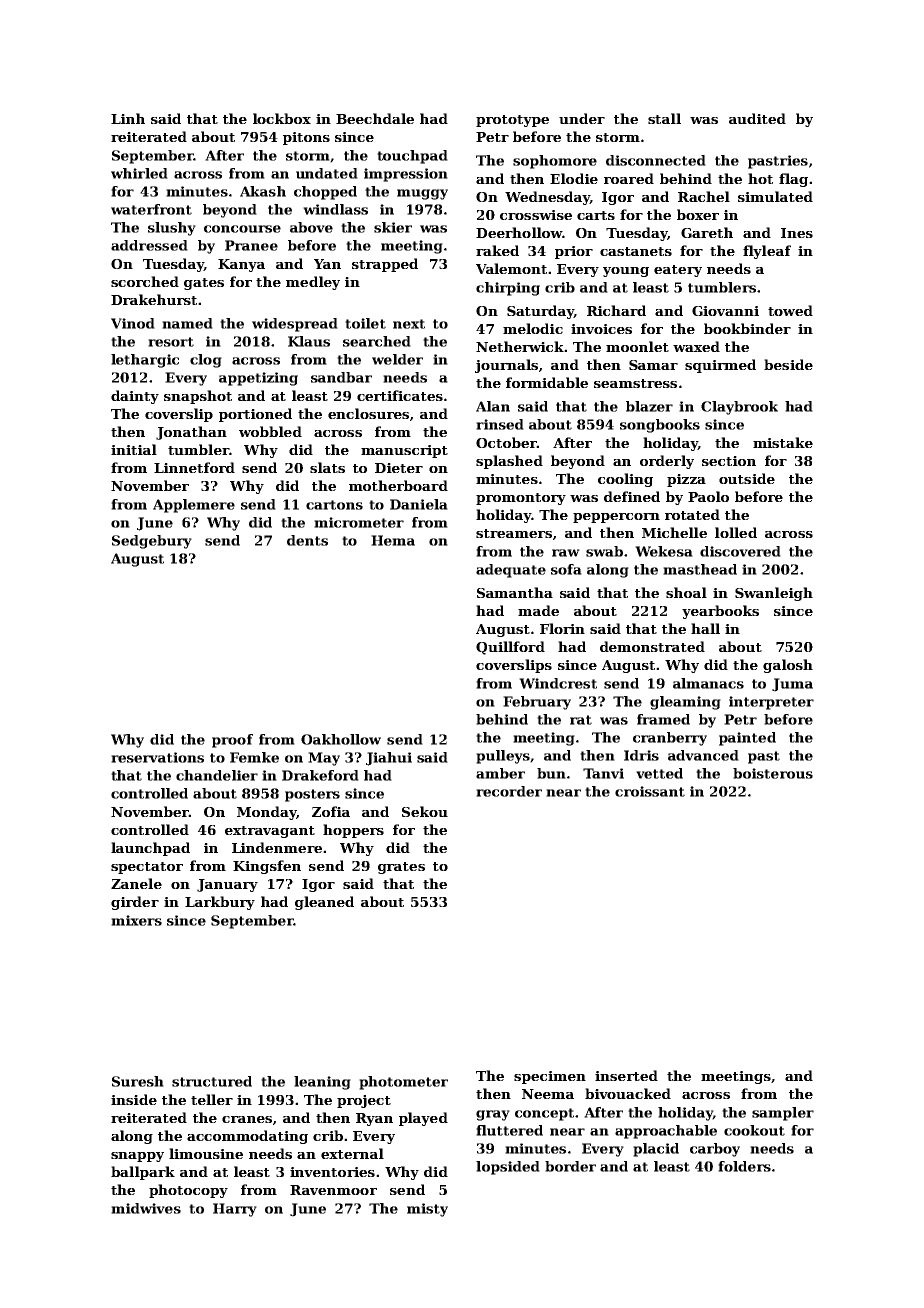 Image resolution: width=924 pixels, height=1308 pixels. Describe the element at coordinates (500, 424) in the page. I see `rinsed` at that location.
